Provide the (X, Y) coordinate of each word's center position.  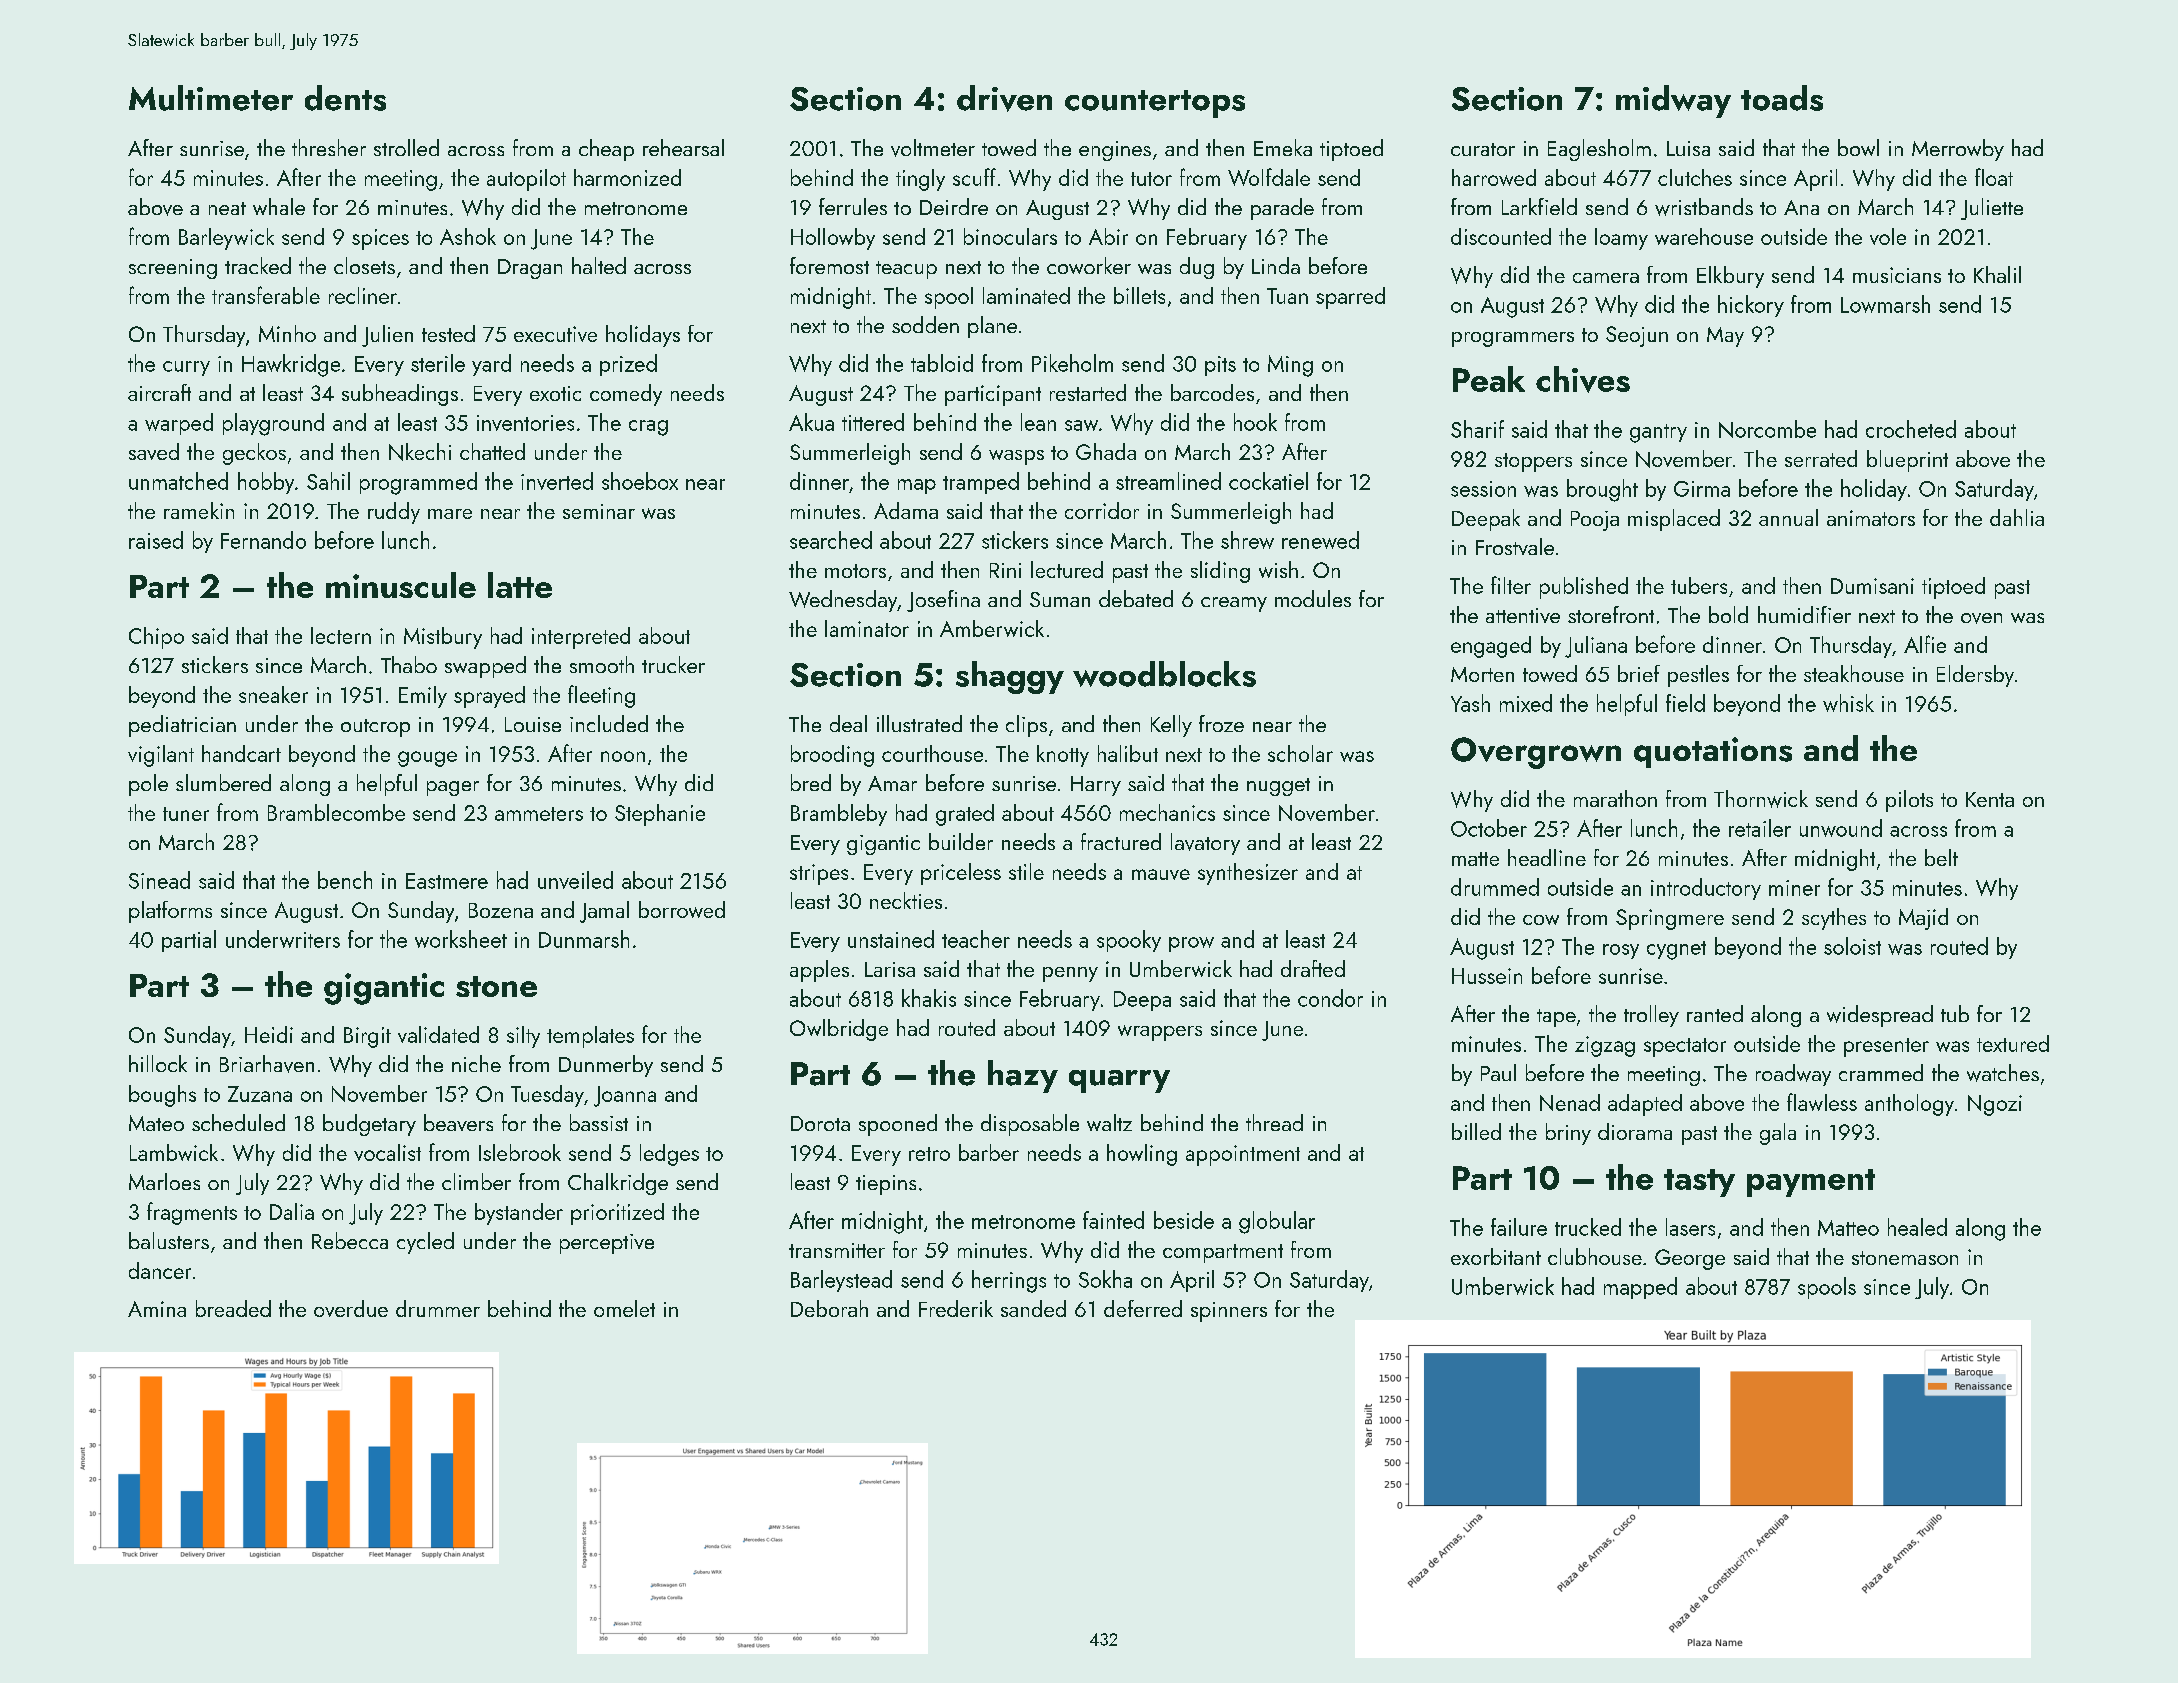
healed (1917, 1227)
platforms (170, 912)
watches (2003, 1073)
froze (1221, 723)
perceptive (607, 1244)
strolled (406, 147)
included (609, 723)
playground (273, 424)
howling (1142, 1155)
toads (1782, 98)
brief (1639, 673)
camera (1606, 278)
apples (819, 971)
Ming (1290, 366)
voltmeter (933, 148)
